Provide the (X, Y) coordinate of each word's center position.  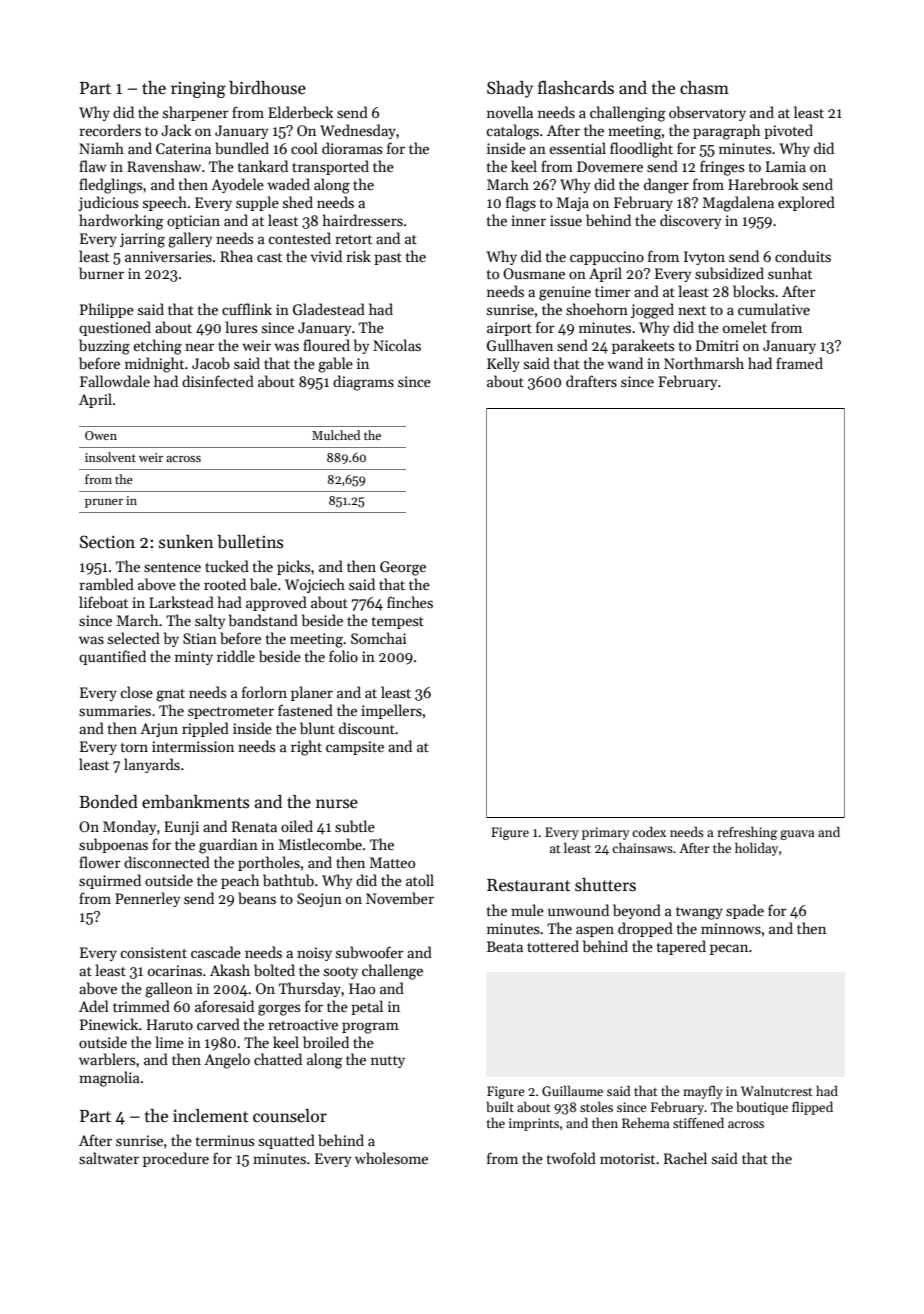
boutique (762, 1108)
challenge (392, 972)
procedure (176, 1159)
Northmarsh (704, 363)
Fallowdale (115, 381)
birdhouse (267, 88)
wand (625, 363)
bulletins (250, 542)
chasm (704, 88)
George (403, 568)
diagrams (363, 383)
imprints (534, 1124)
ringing (198, 90)
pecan (729, 949)
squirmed (110, 881)
